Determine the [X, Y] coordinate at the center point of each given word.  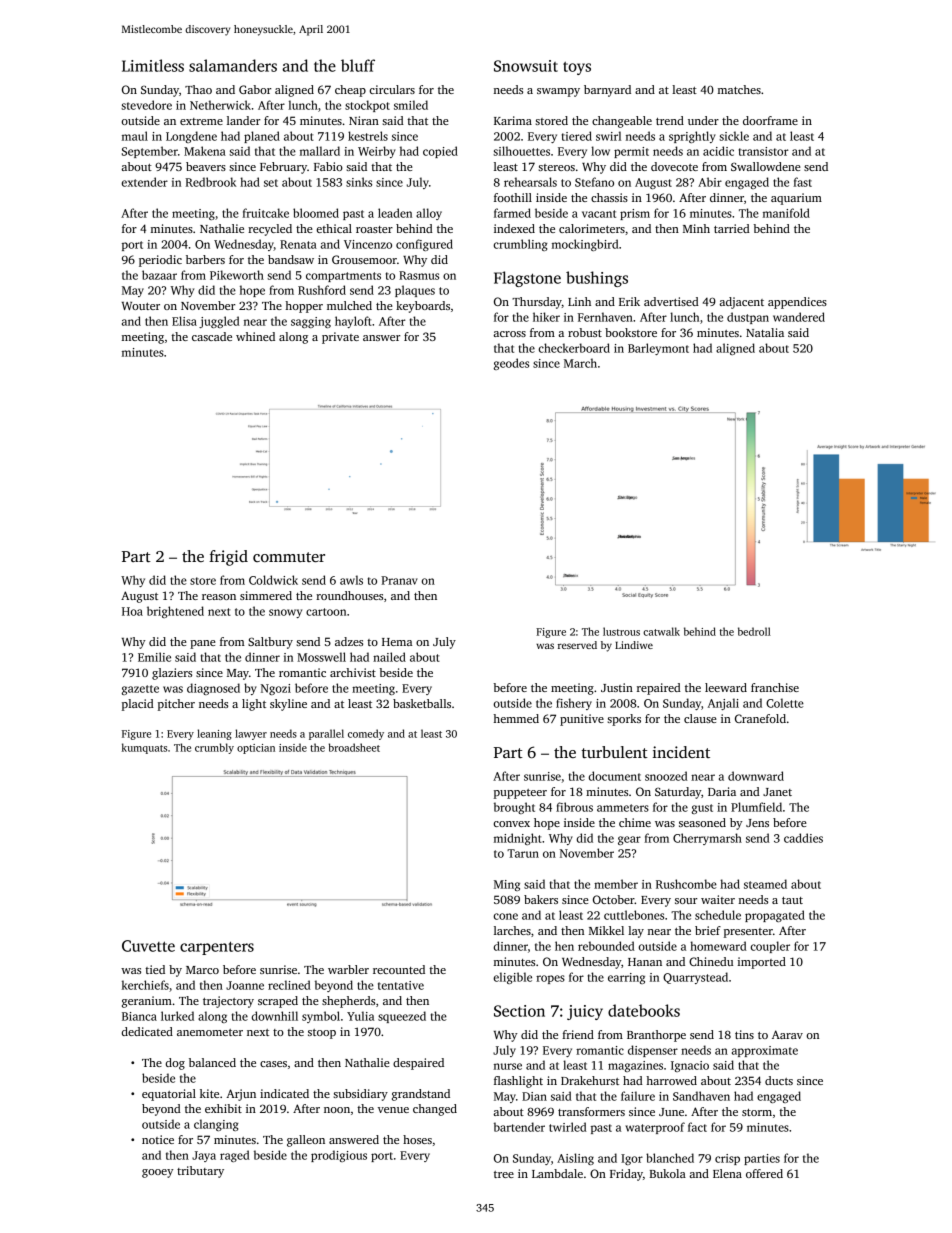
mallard [320, 151]
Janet [777, 792]
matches [739, 89]
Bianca [139, 1016]
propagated [775, 916]
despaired [418, 1064]
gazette [140, 690]
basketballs [422, 703]
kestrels [368, 136]
